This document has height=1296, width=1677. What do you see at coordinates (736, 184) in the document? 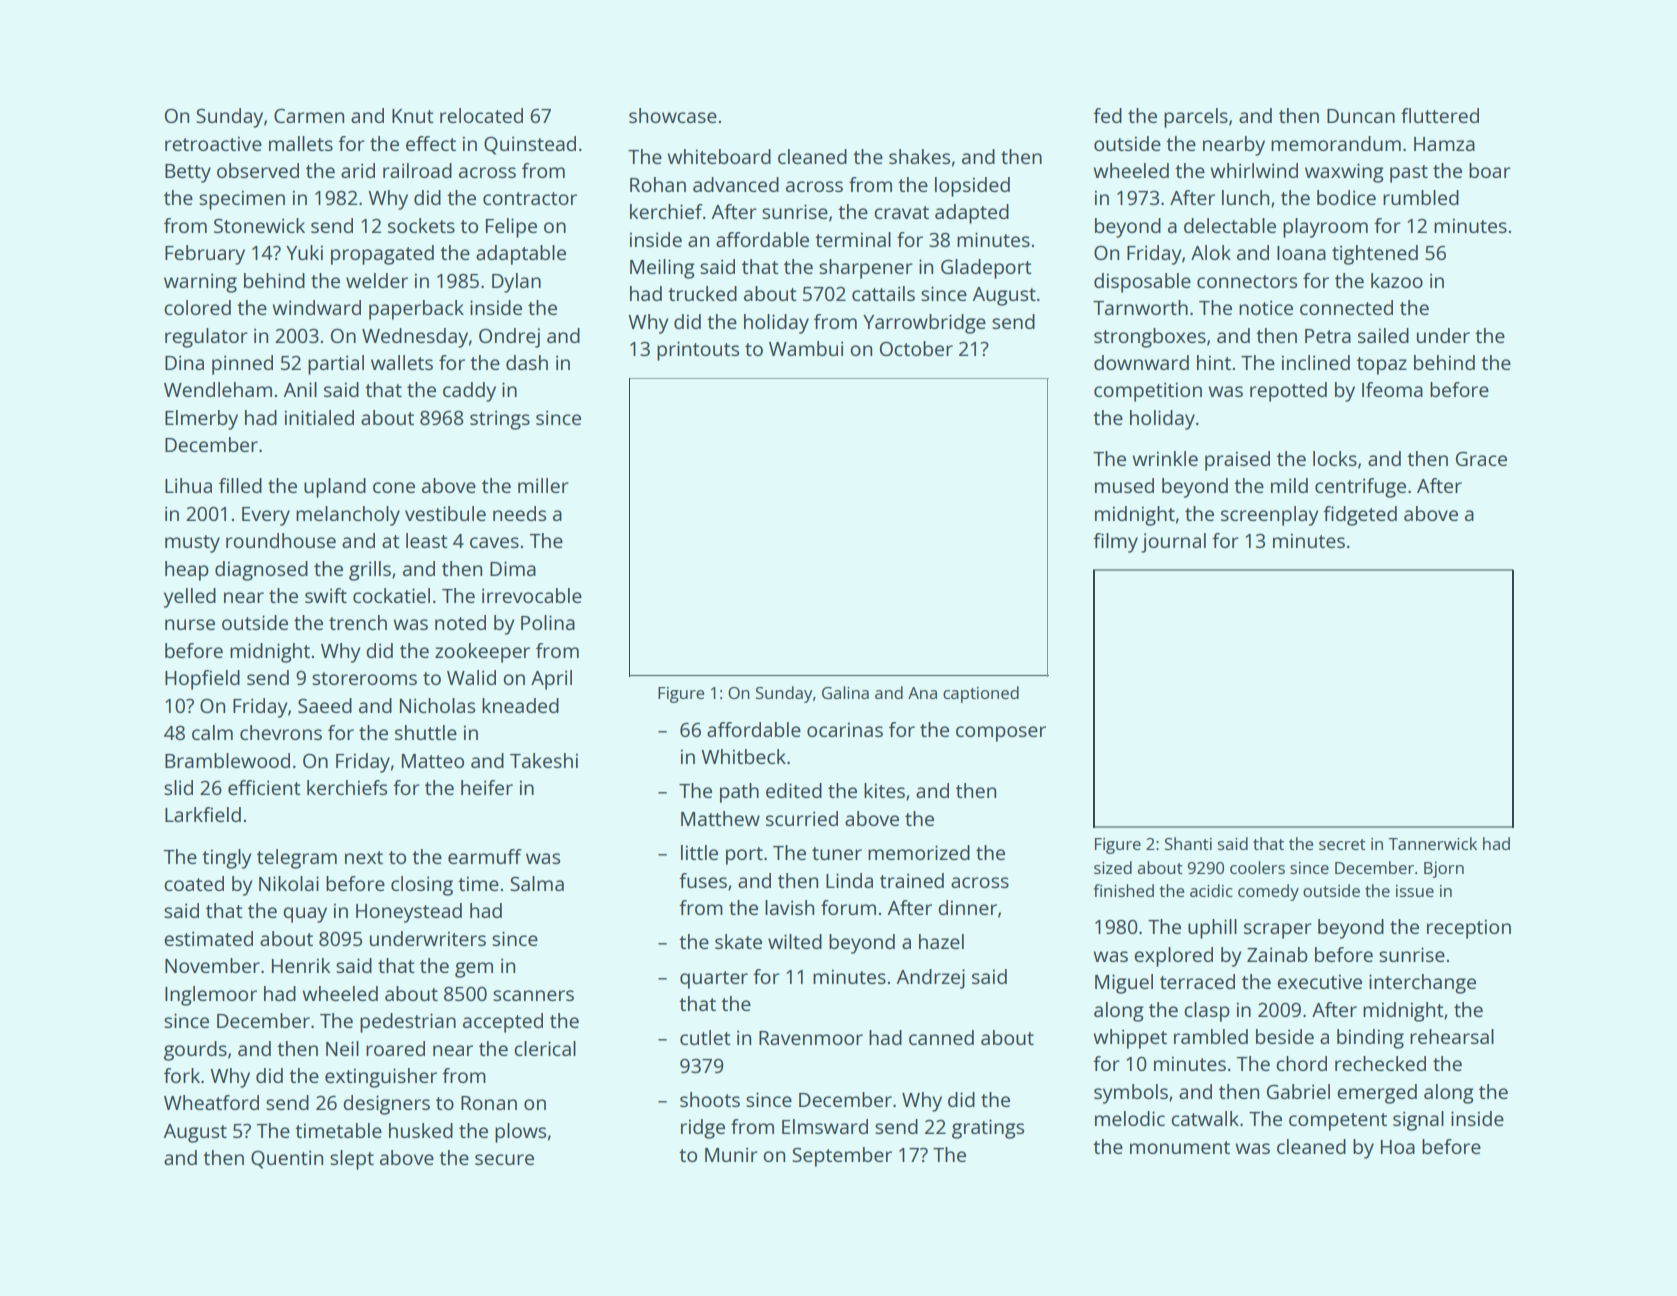
I see `advanced` at bounding box center [736, 184].
